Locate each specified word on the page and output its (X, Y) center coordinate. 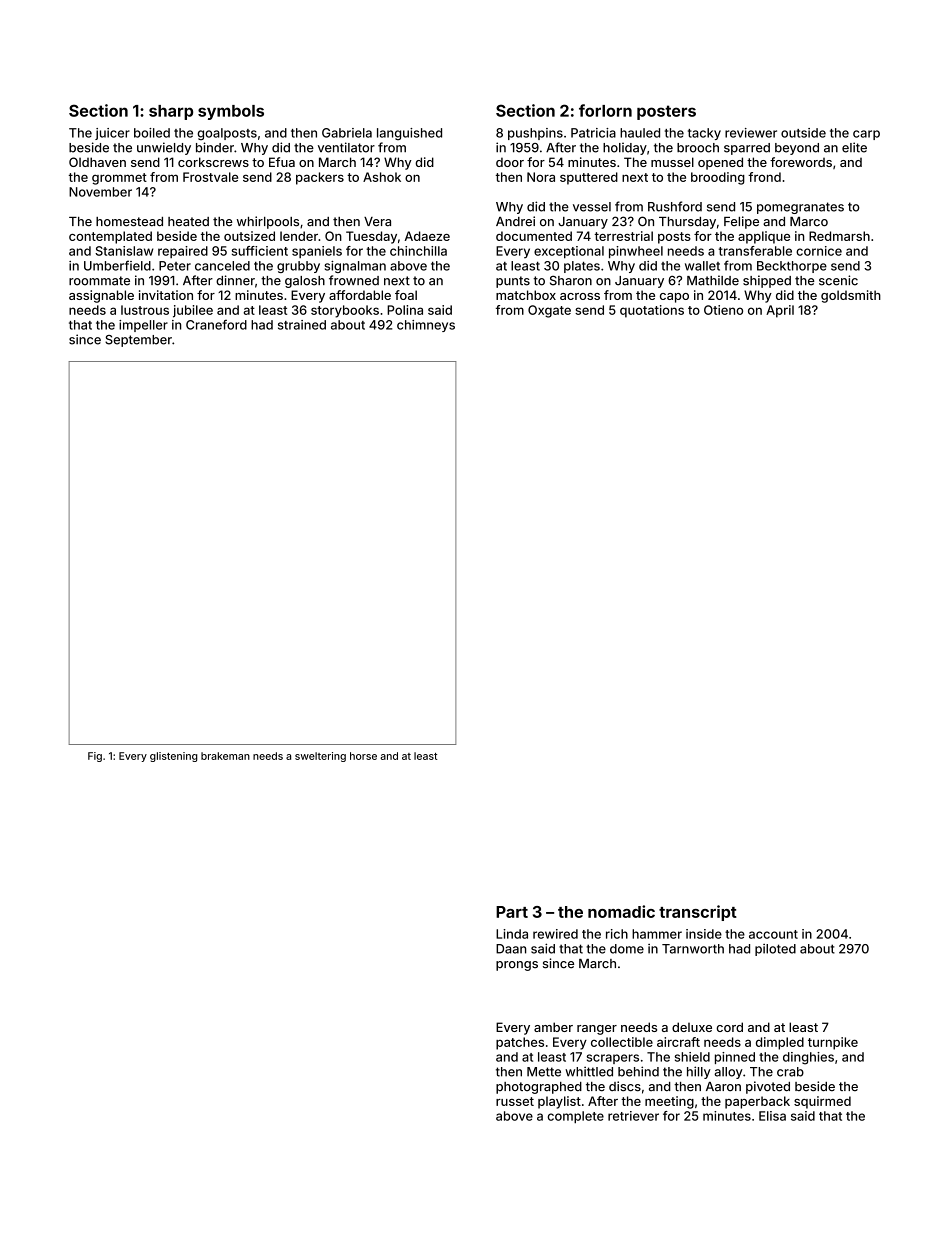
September (138, 341)
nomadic (621, 911)
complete (575, 1117)
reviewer (751, 133)
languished (409, 134)
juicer (112, 134)
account (773, 934)
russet (515, 1101)
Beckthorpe (792, 267)
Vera (377, 222)
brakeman (225, 756)
